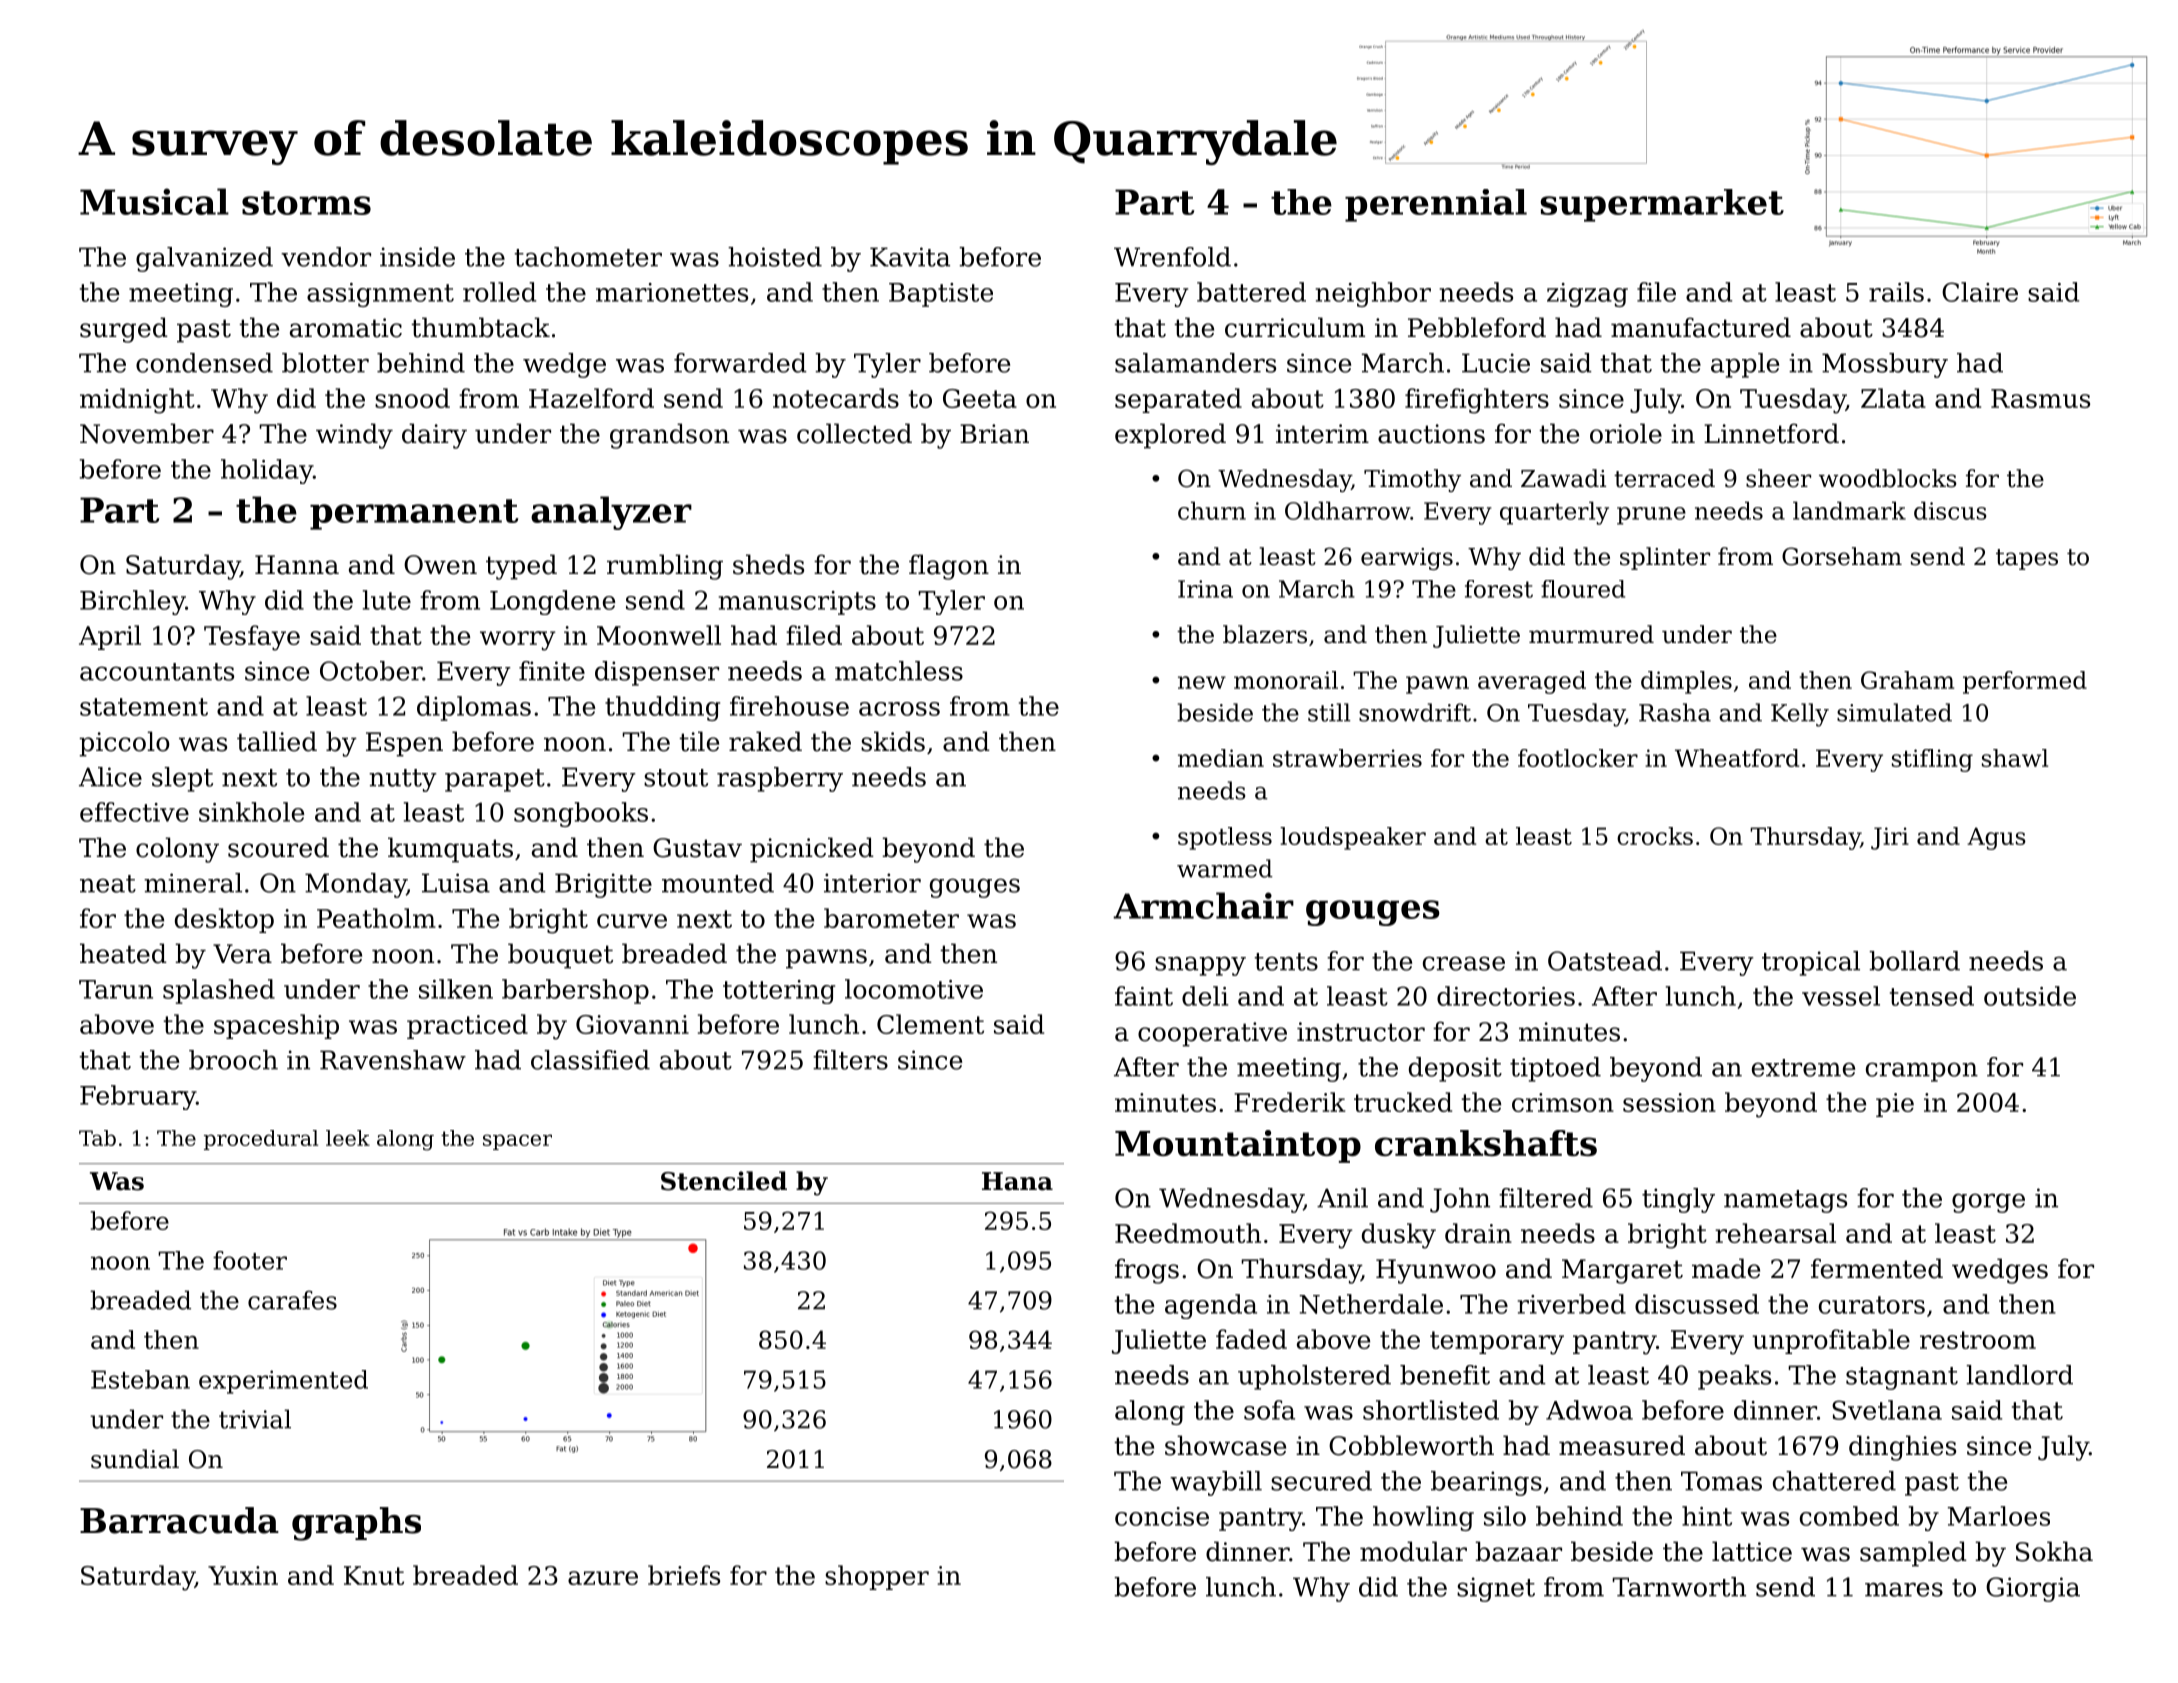  What do you see at coordinates (1662, 205) in the screenshot?
I see `supermarket` at bounding box center [1662, 205].
